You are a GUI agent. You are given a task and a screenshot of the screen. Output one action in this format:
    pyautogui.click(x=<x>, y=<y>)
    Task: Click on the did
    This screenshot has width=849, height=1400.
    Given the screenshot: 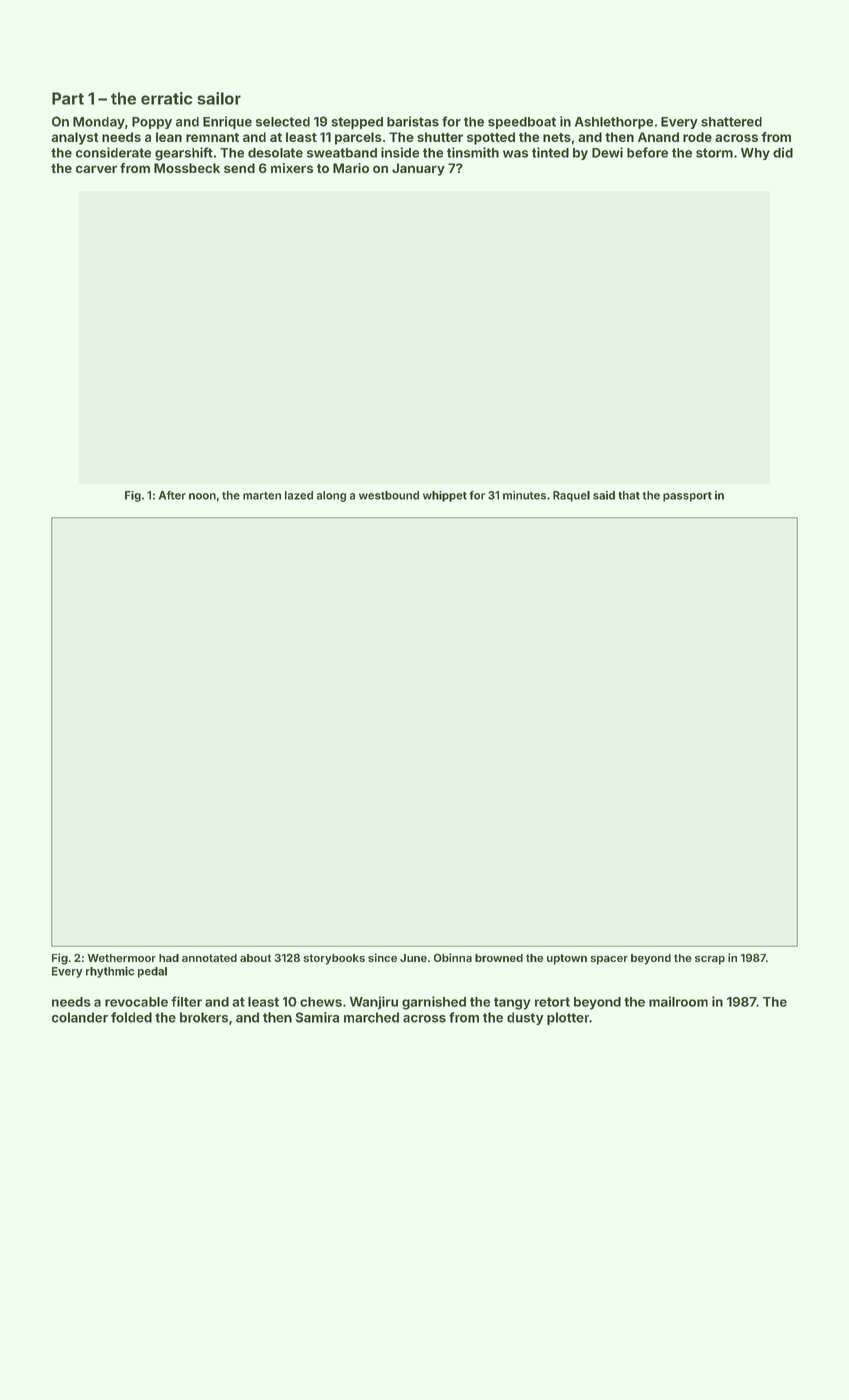 What is the action you would take?
    pyautogui.click(x=783, y=152)
